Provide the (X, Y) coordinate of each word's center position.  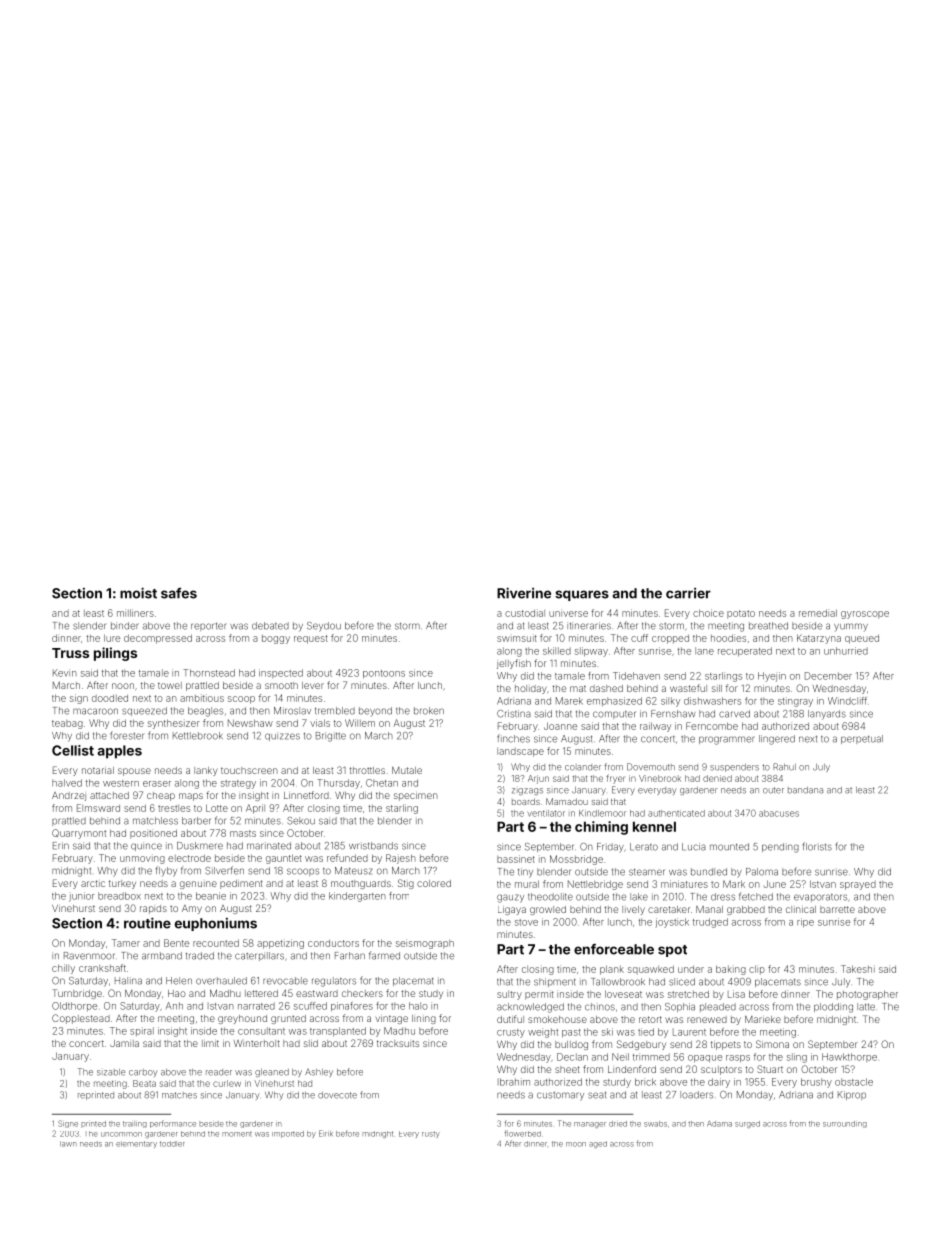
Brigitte (331, 737)
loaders (696, 1095)
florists (817, 846)
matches (179, 1095)
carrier (688, 593)
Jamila (124, 1043)
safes (179, 593)
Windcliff (847, 701)
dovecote (337, 1095)
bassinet (516, 859)
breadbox (119, 896)
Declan (572, 1057)
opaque (705, 1059)
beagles (205, 712)
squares (582, 595)
